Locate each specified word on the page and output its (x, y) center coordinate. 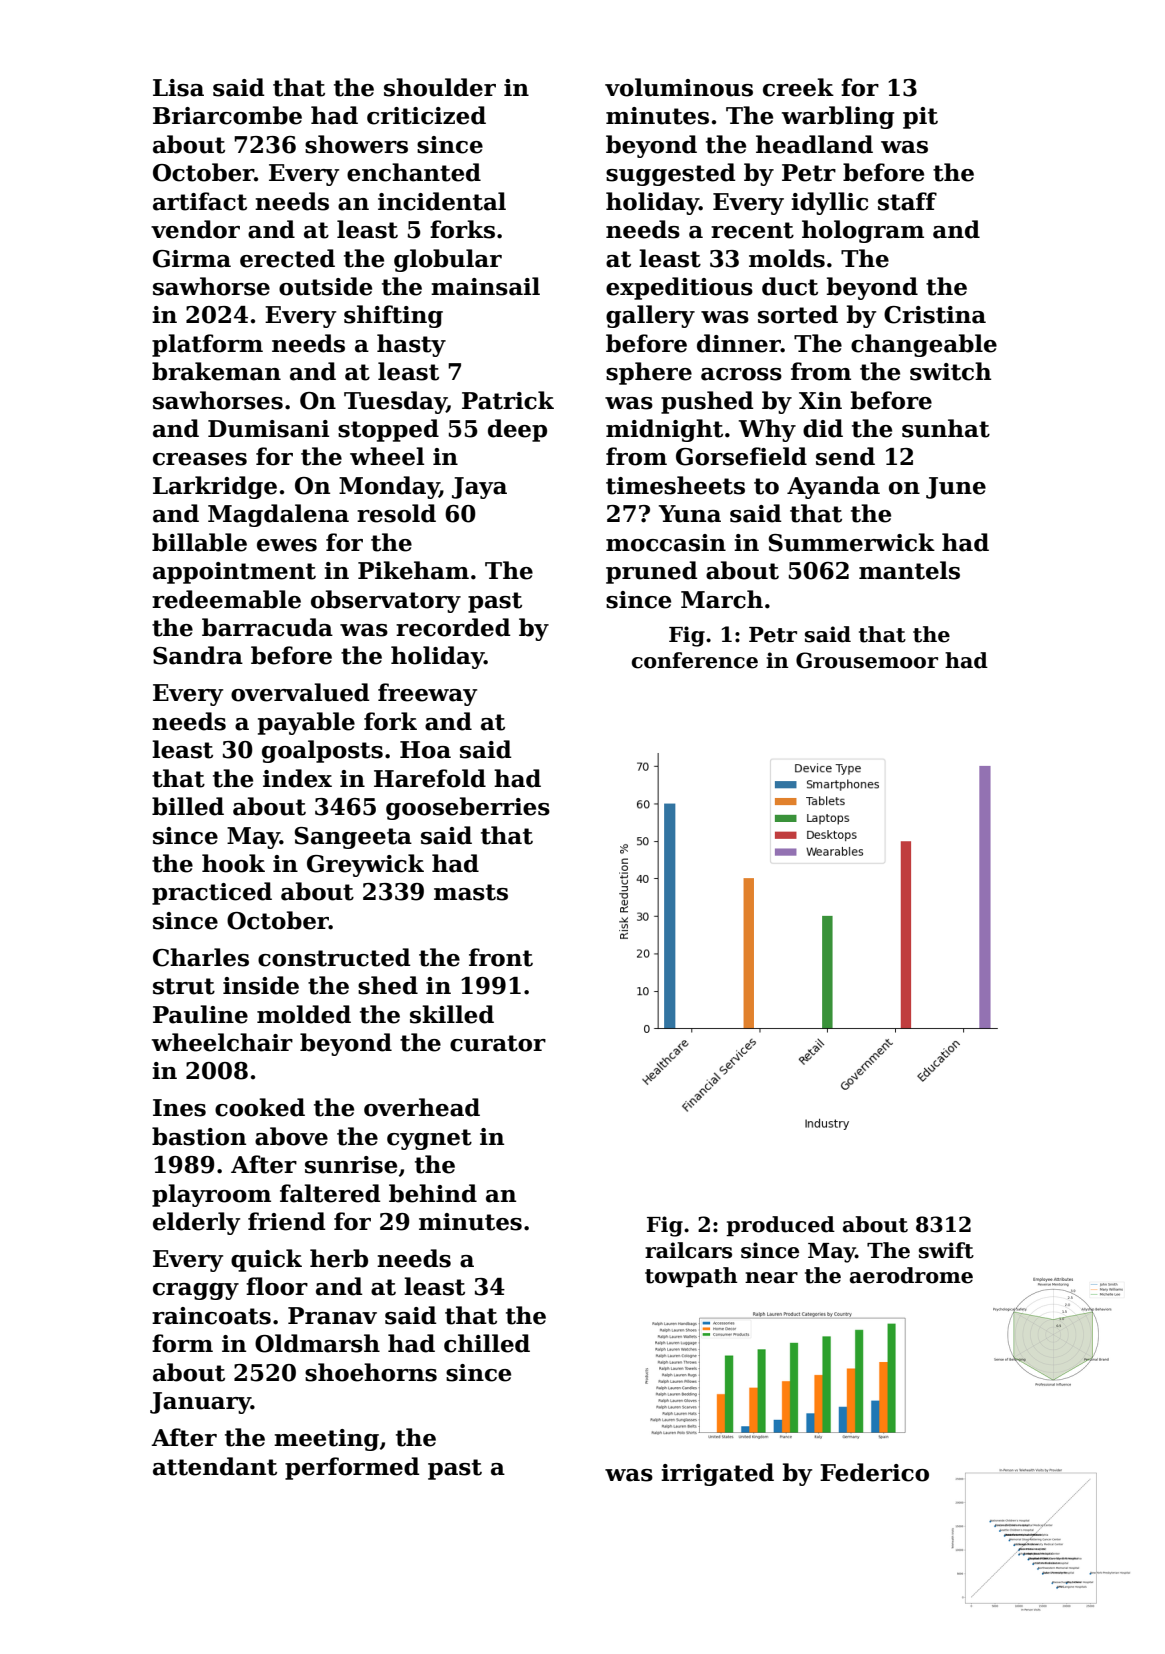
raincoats (211, 1316)
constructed (334, 957)
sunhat (946, 428)
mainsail (485, 286)
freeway (427, 694)
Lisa (178, 88)
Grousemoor (867, 660)
